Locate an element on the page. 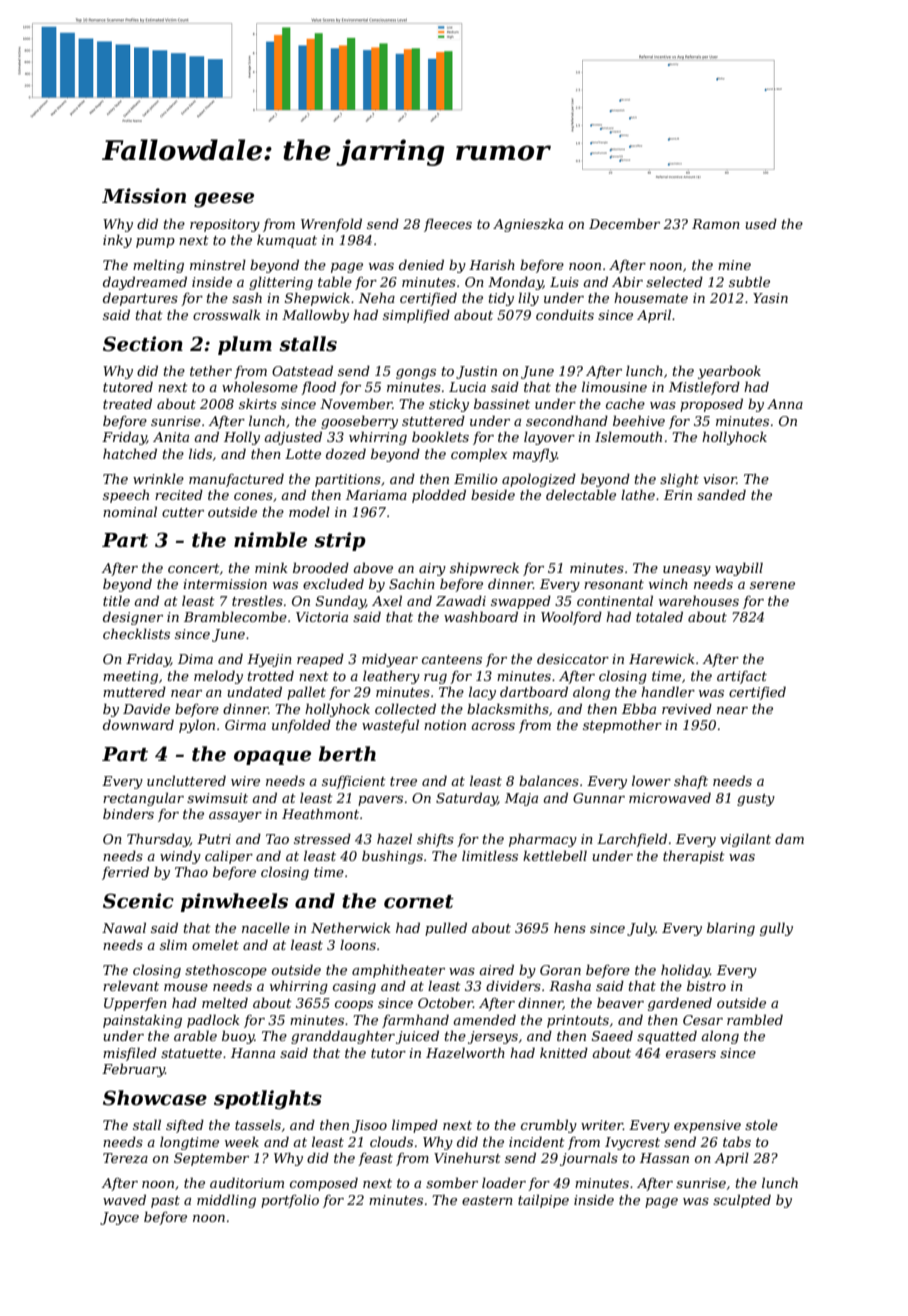  uneasy is located at coordinates (687, 571).
